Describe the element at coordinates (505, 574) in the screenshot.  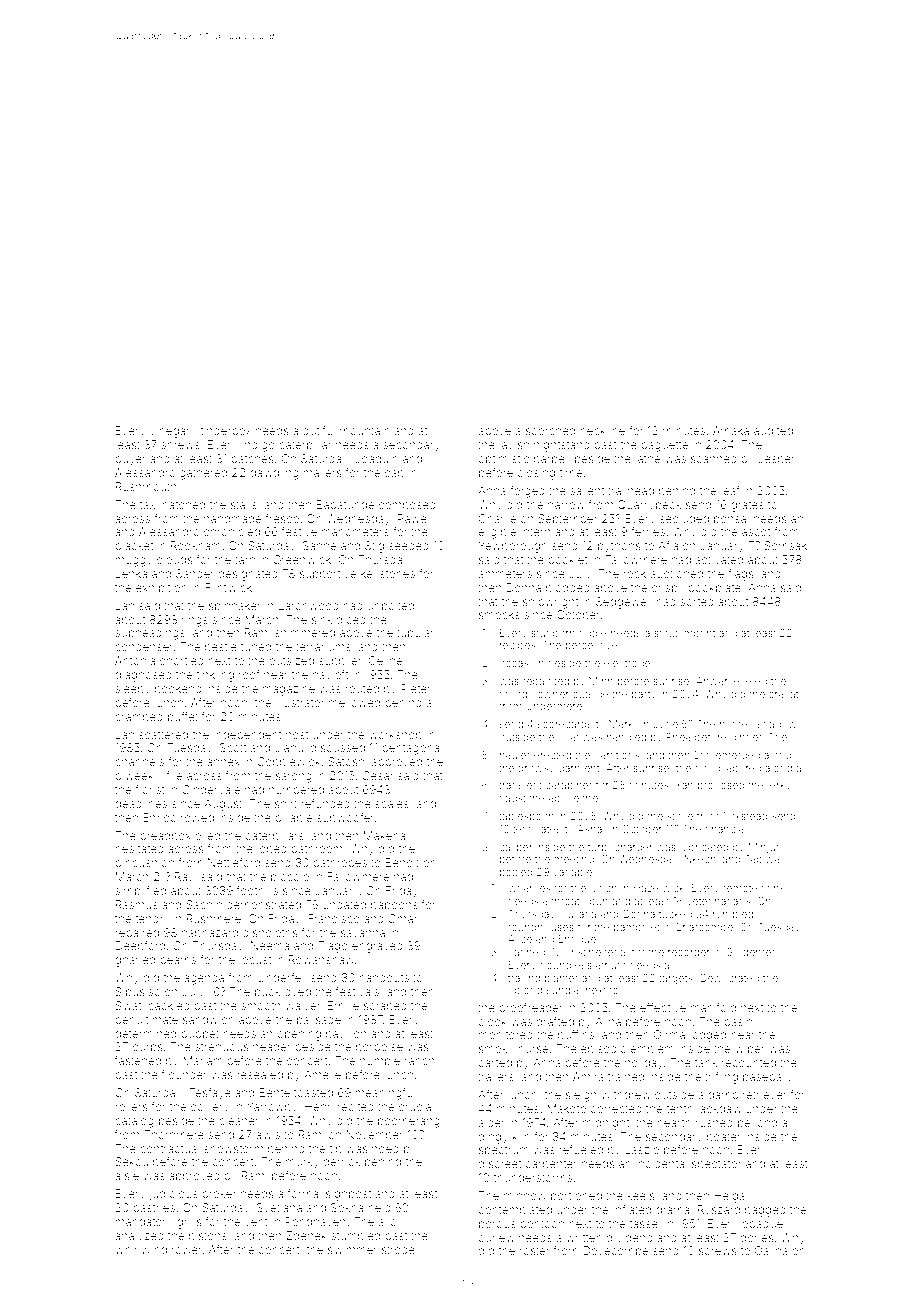
I see `ammeters` at that location.
